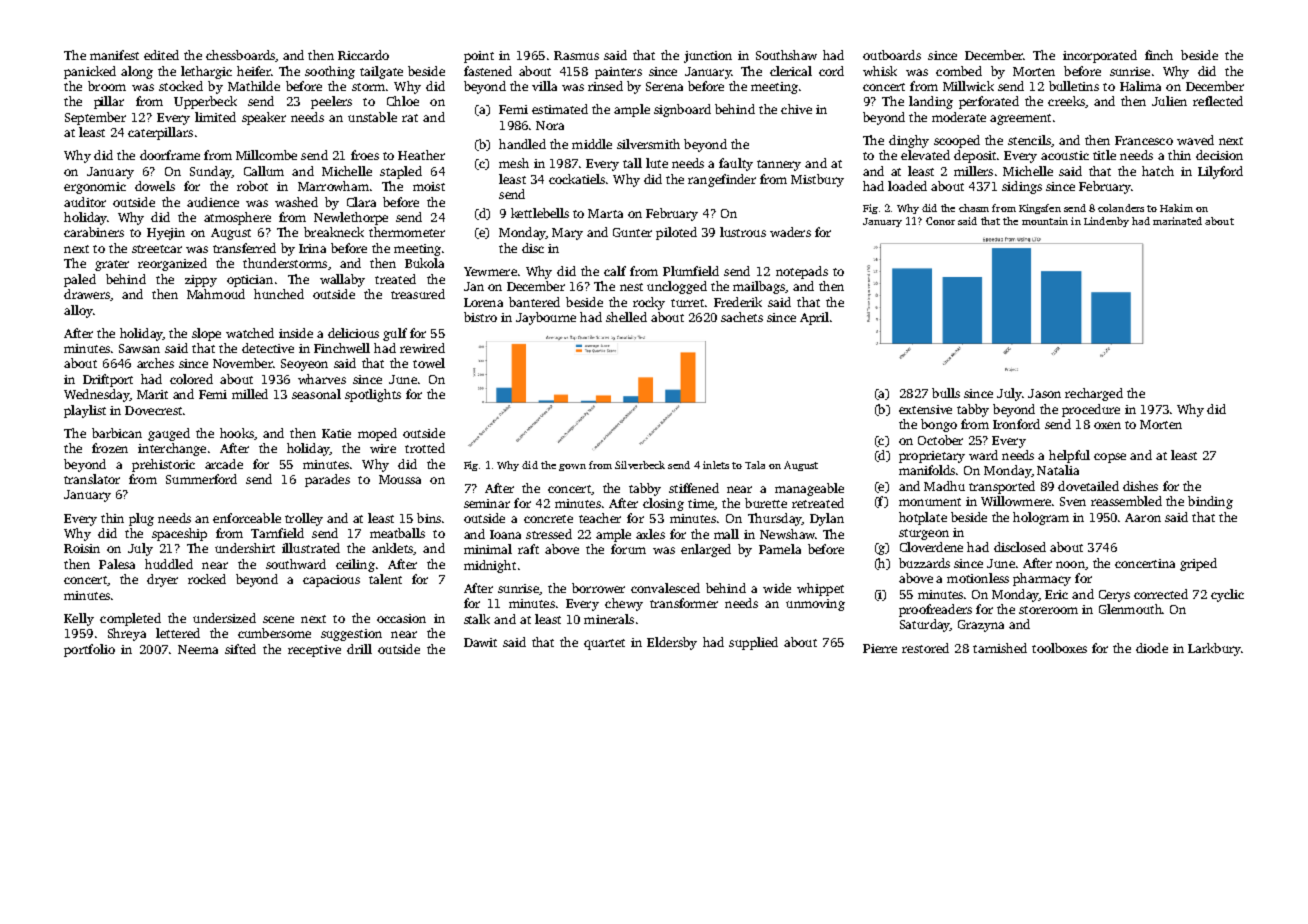  Describe the element at coordinates (777, 588) in the page. I see `wide` at that location.
